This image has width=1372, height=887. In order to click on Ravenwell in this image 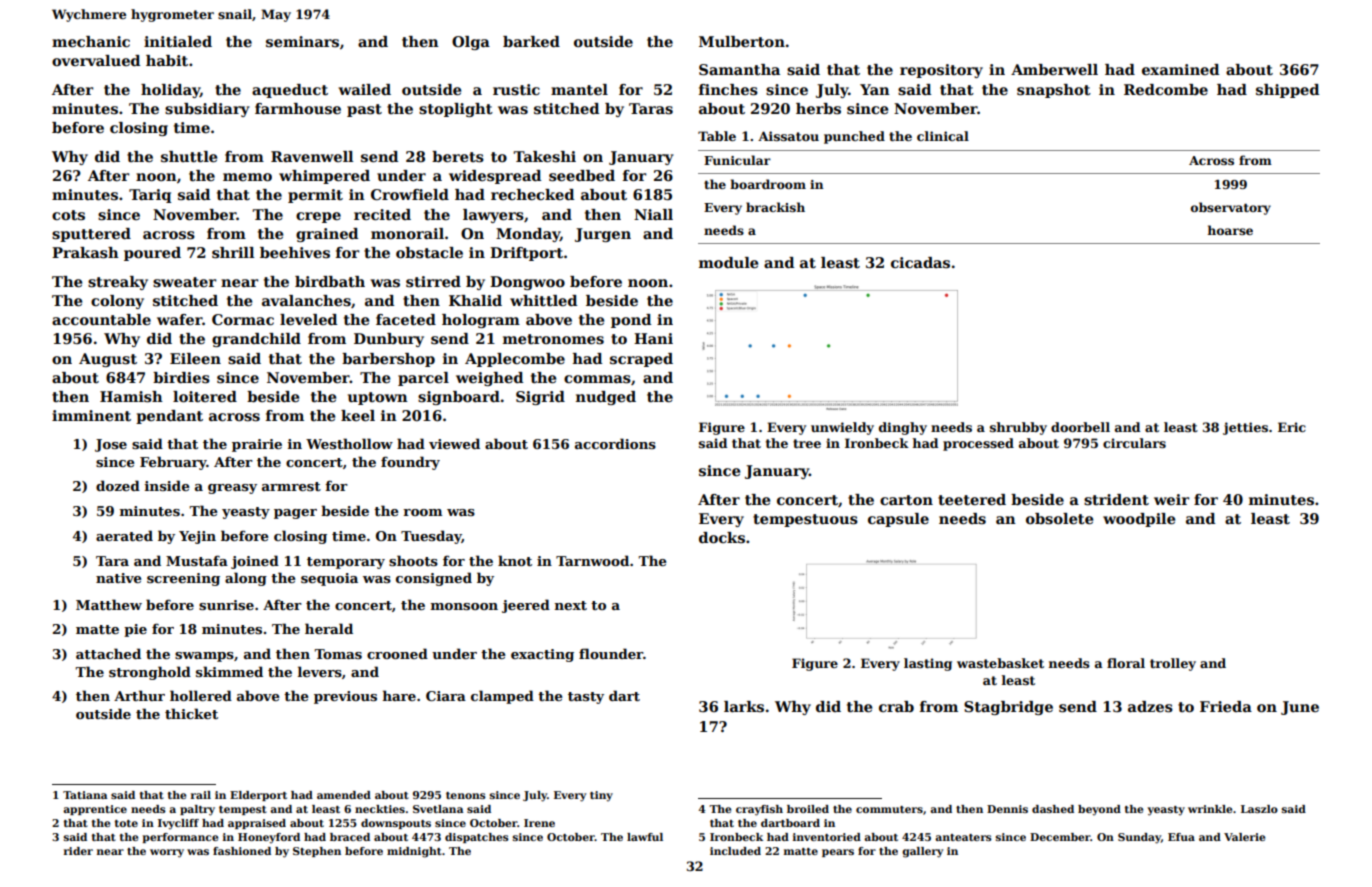, I will do `click(312, 156)`.
